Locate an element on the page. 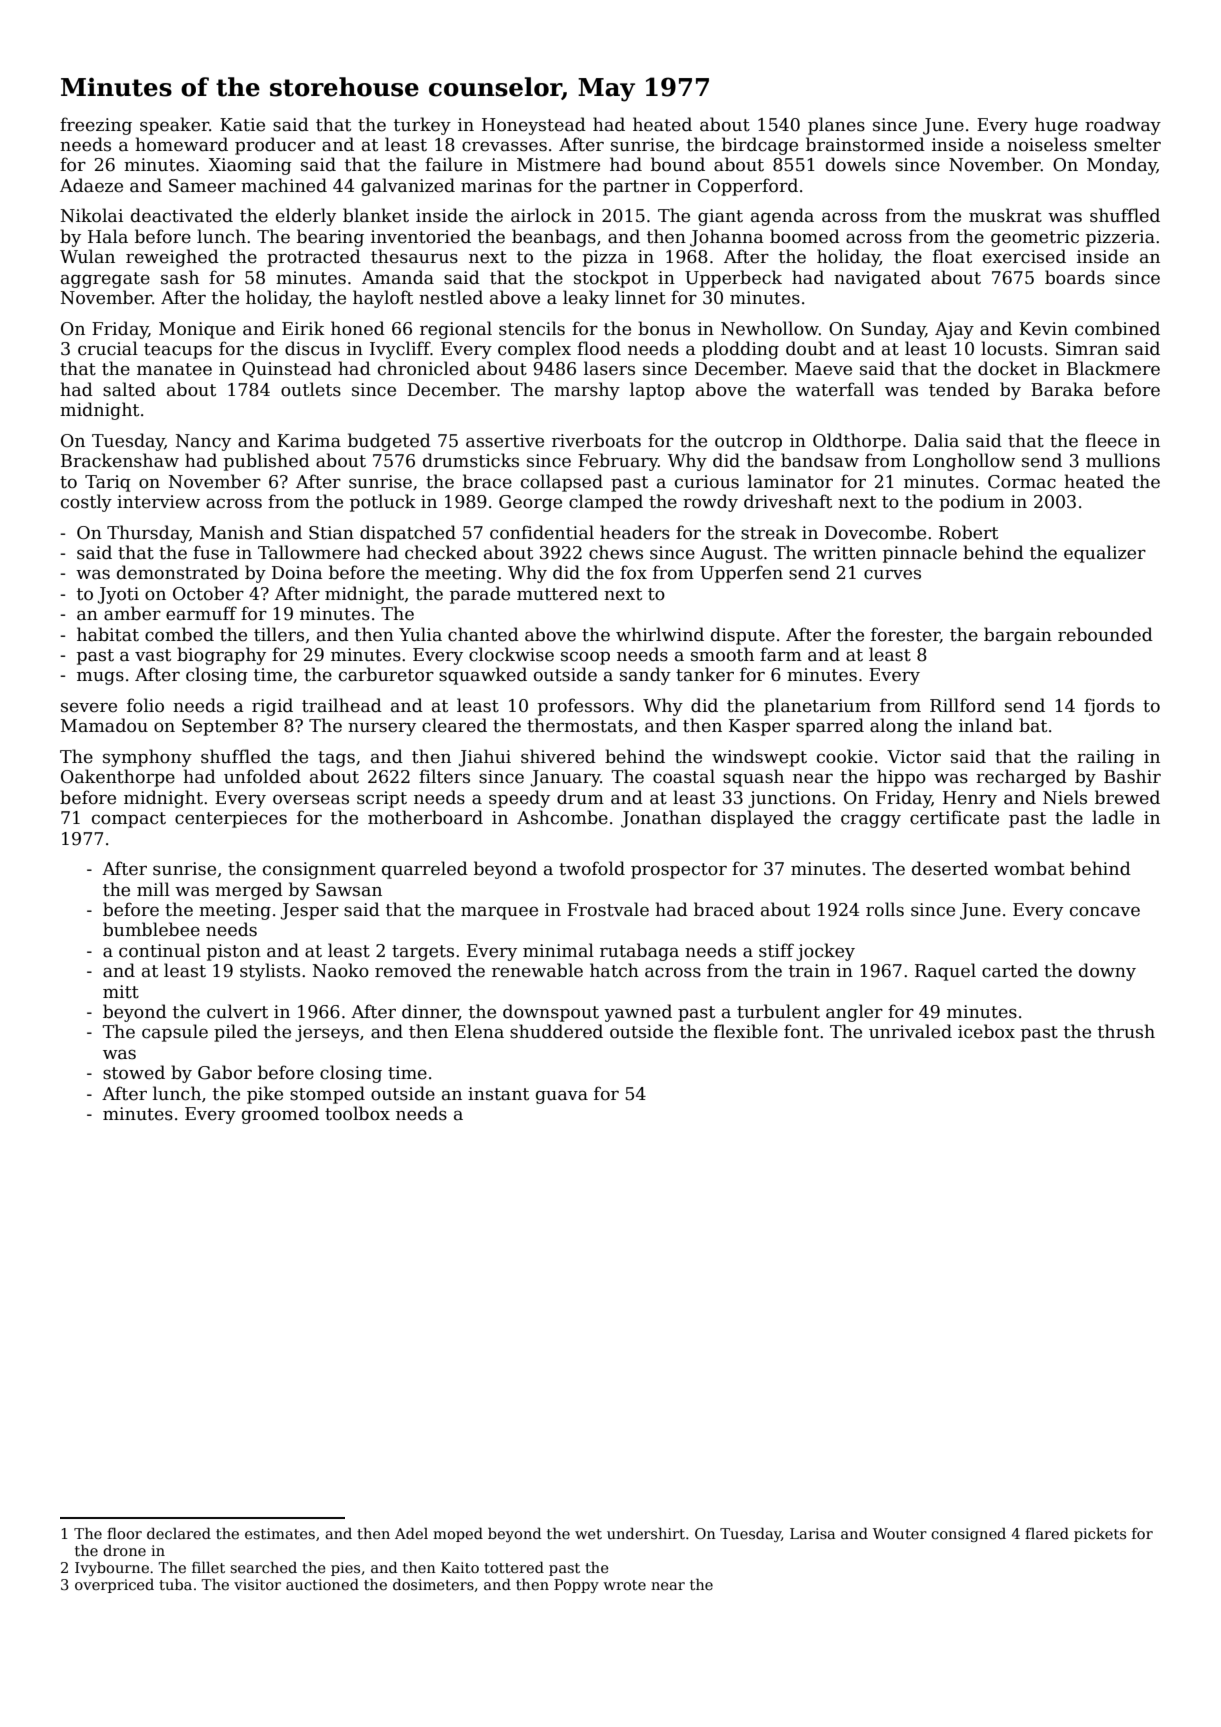 The width and height of the image is (1221, 1727). compact is located at coordinates (129, 820).
